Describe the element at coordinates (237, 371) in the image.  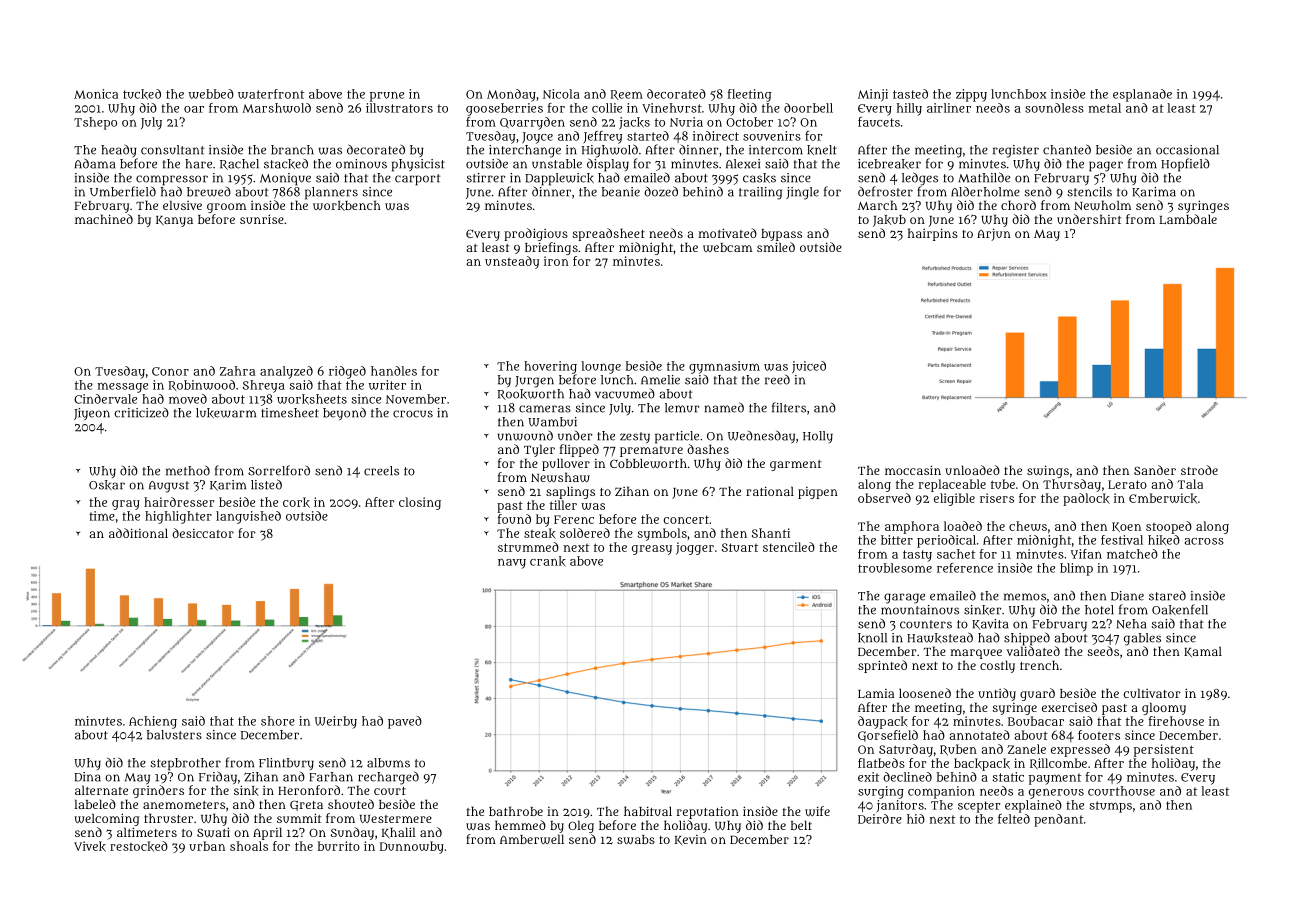
I see `Zahra` at that location.
